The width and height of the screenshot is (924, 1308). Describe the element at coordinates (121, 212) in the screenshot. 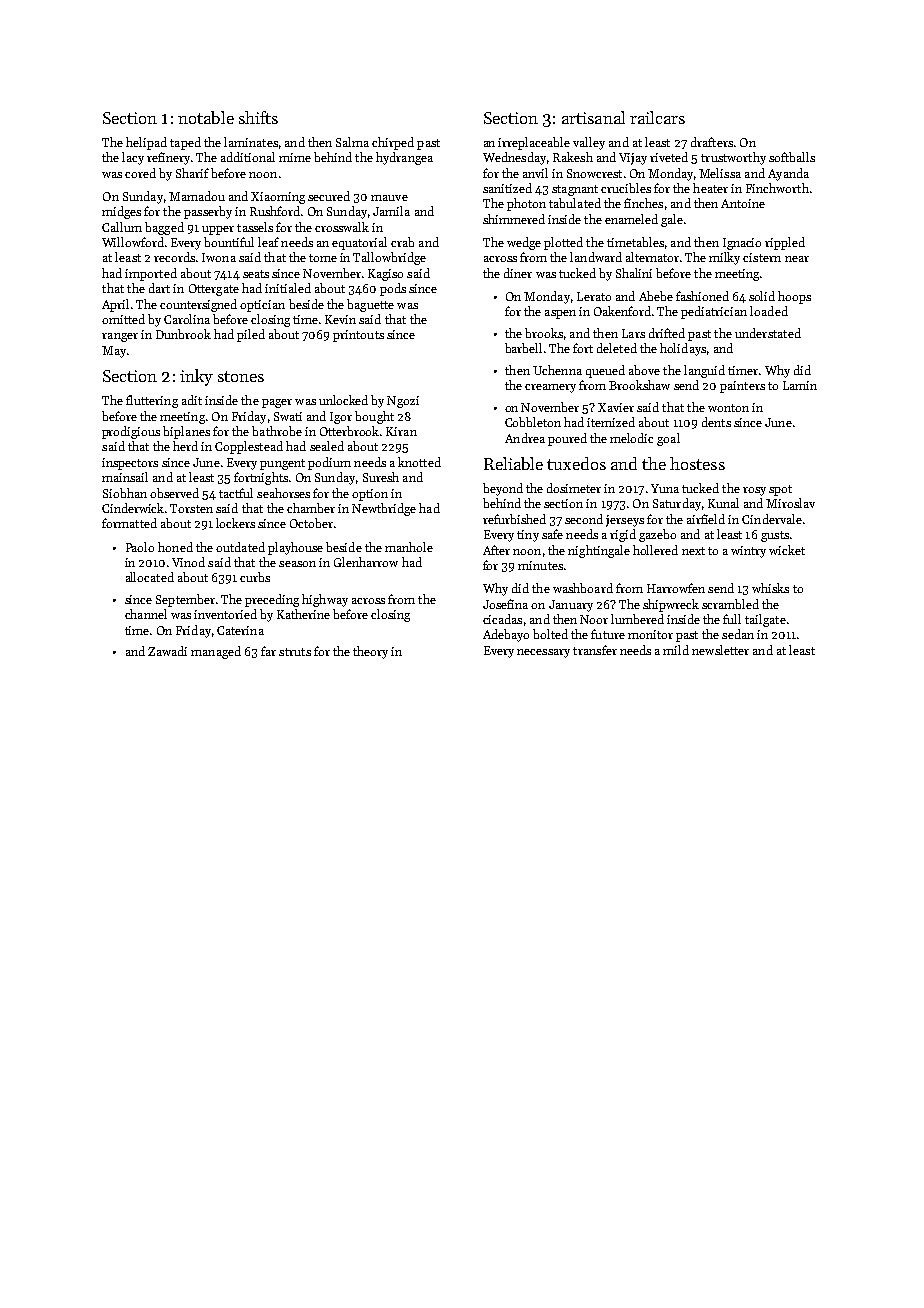

I see `midges` at that location.
